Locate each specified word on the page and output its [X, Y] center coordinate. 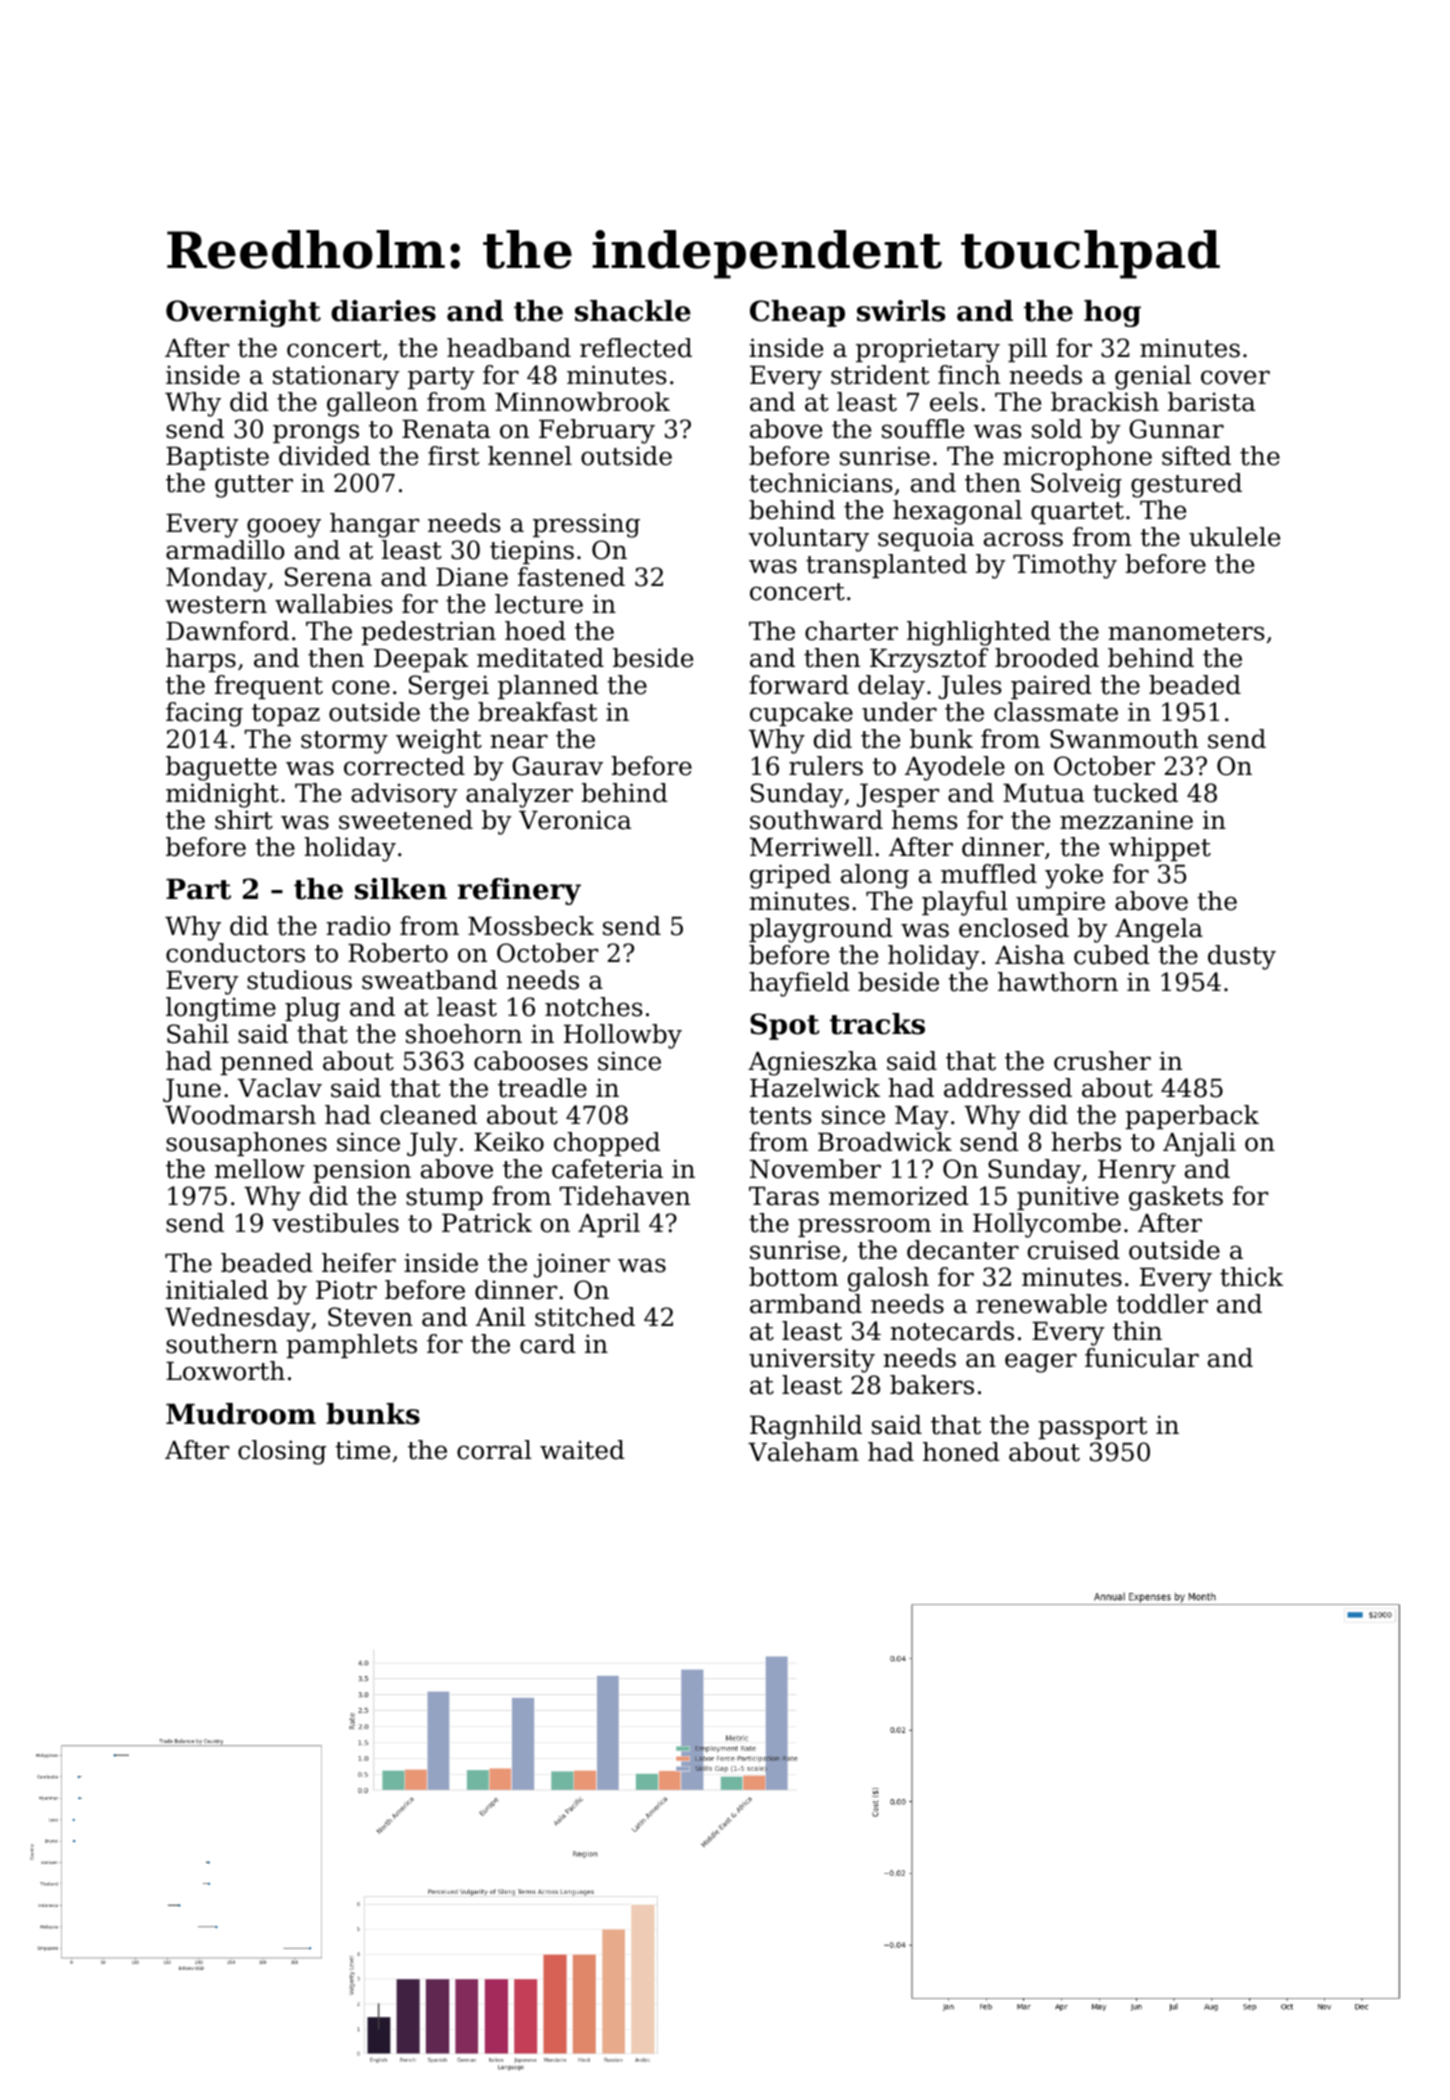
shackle [633, 311]
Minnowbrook [582, 402]
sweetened [406, 820]
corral [494, 1450]
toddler [1162, 1304]
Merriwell [811, 847]
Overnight [243, 313]
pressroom [864, 1227]
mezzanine [1126, 820]
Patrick [487, 1223]
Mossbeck [531, 926]
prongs [316, 434]
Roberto [398, 953]
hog [1112, 313]
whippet [1160, 849]
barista [1211, 402]
